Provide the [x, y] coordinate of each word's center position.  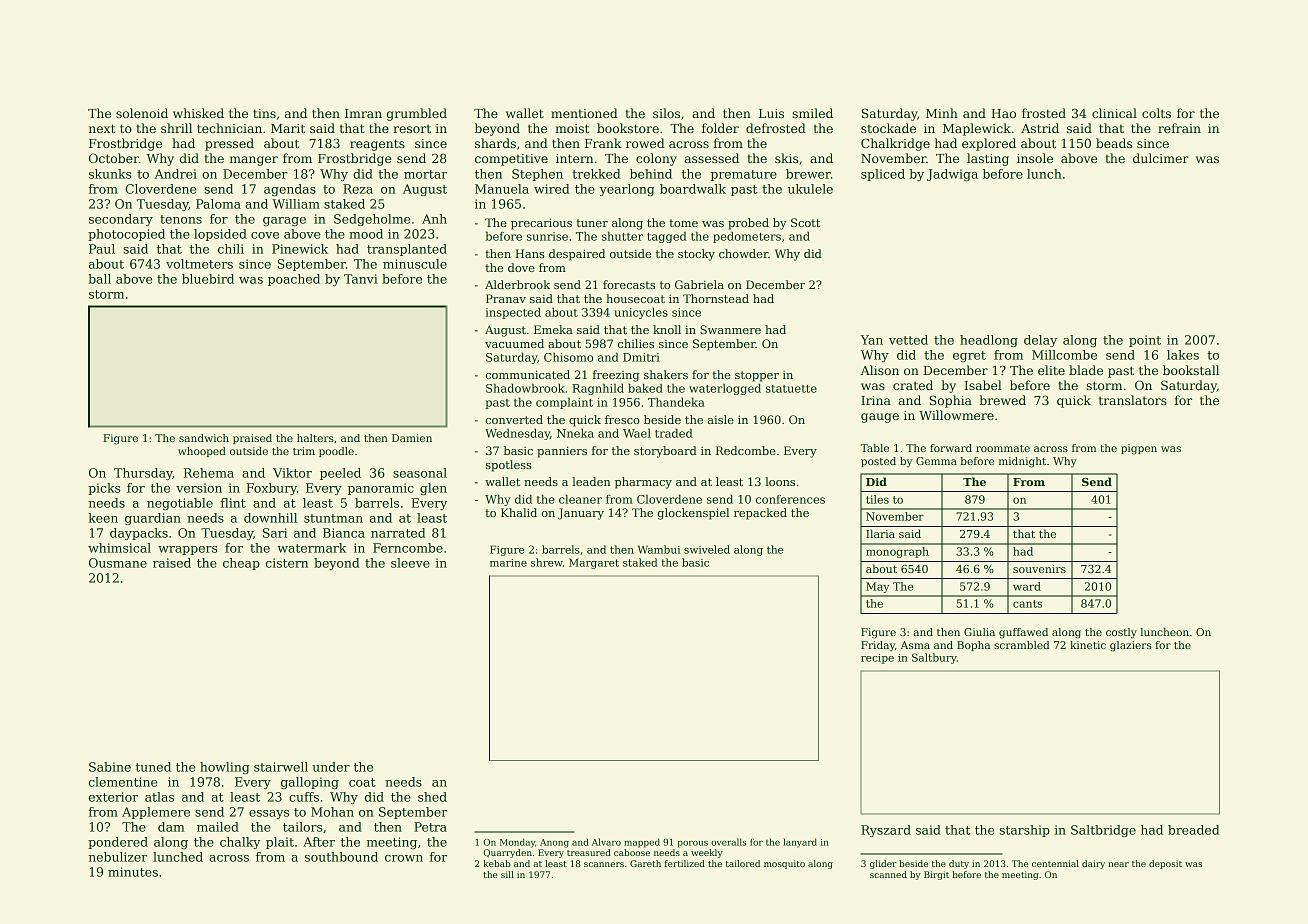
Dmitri [641, 357]
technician [229, 128]
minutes [133, 872]
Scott [805, 222]
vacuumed [514, 343]
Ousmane [118, 563]
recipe [877, 659]
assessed [712, 158]
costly [1121, 633]
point [1145, 341]
